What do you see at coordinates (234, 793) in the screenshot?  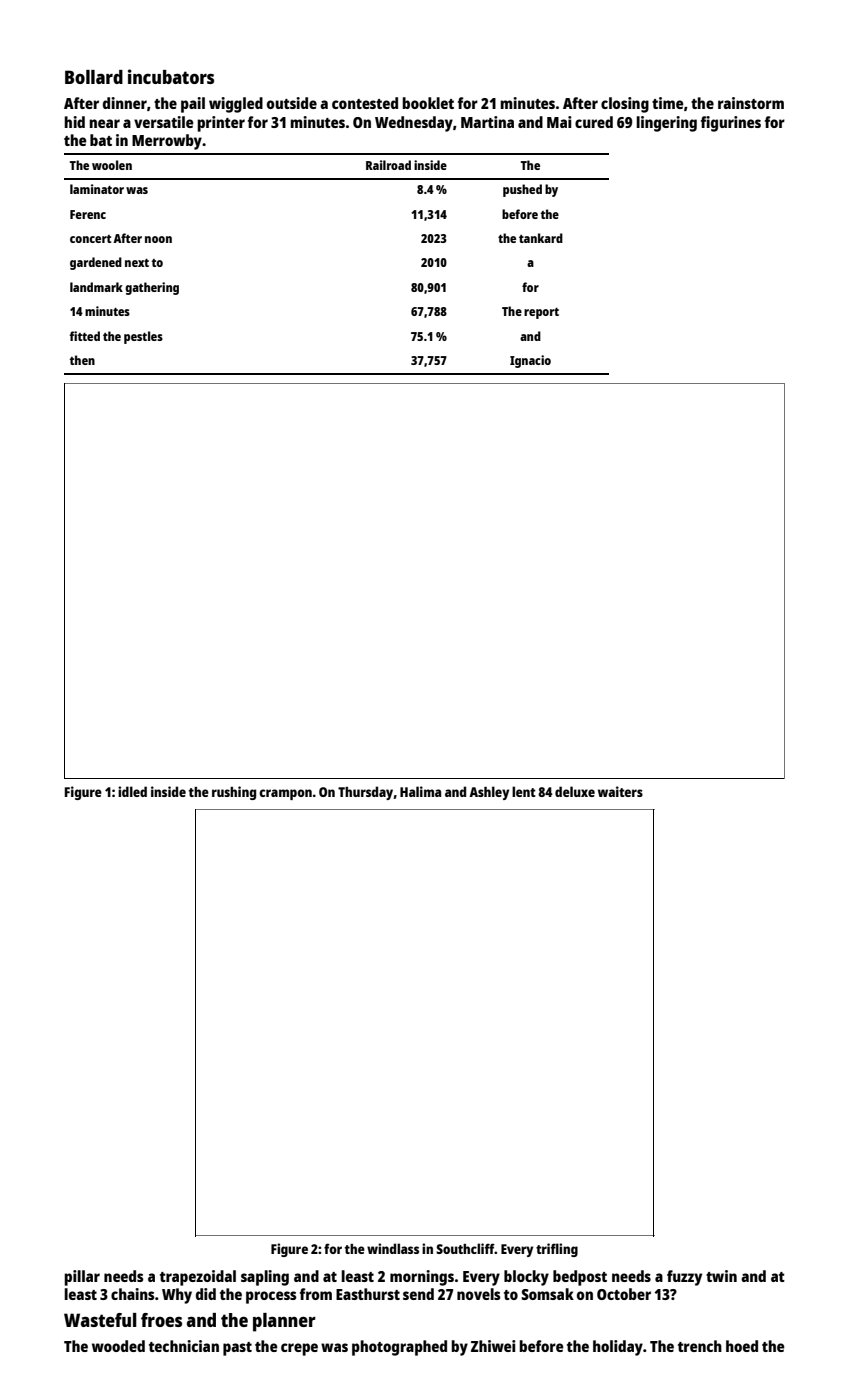 I see `rushing` at bounding box center [234, 793].
